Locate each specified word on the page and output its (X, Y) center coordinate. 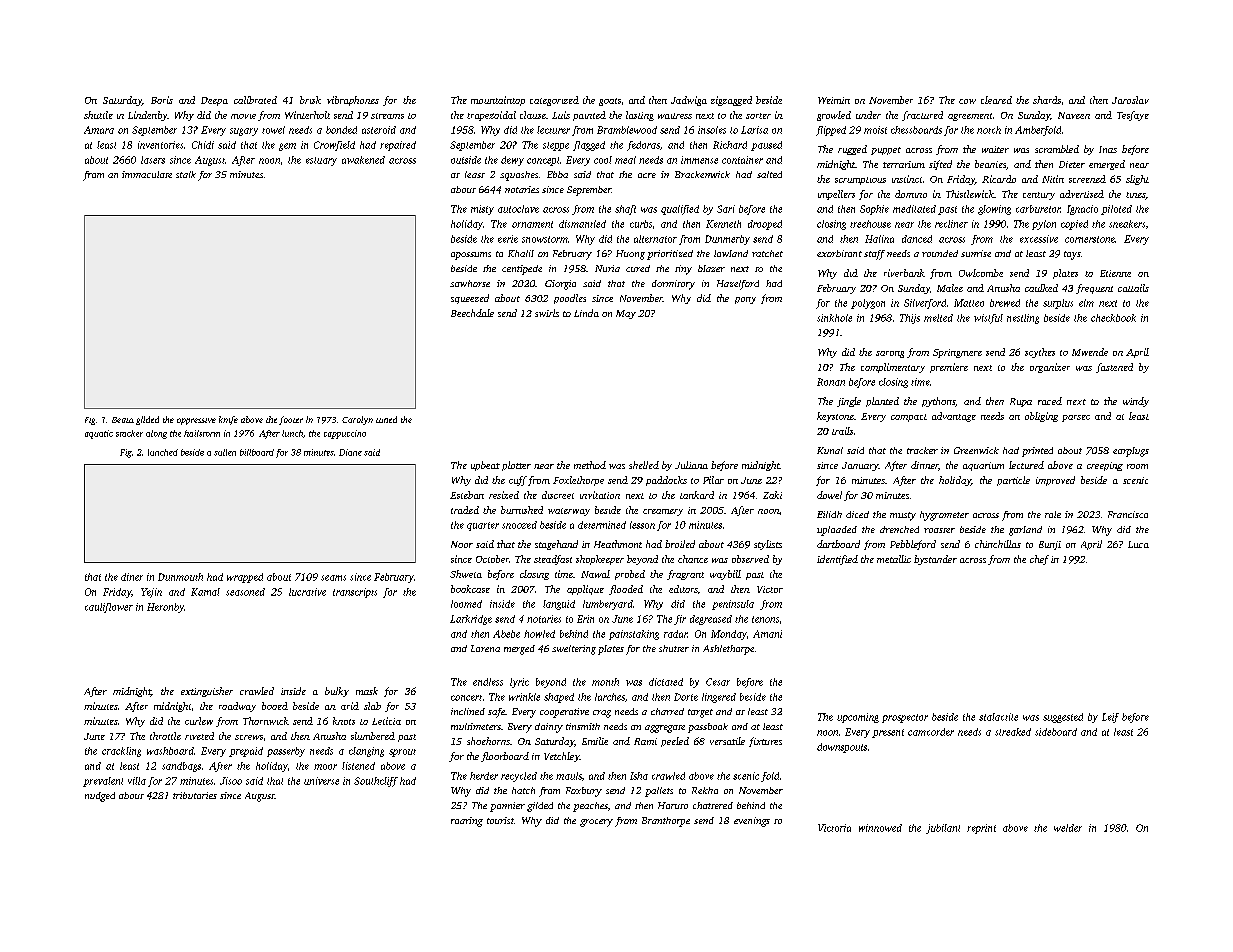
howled (539, 634)
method (590, 465)
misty (482, 210)
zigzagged (731, 101)
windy (1136, 402)
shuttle (98, 115)
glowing (994, 210)
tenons (765, 619)
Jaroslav (1130, 100)
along (156, 434)
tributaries (195, 795)
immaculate (147, 174)
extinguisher (207, 692)
